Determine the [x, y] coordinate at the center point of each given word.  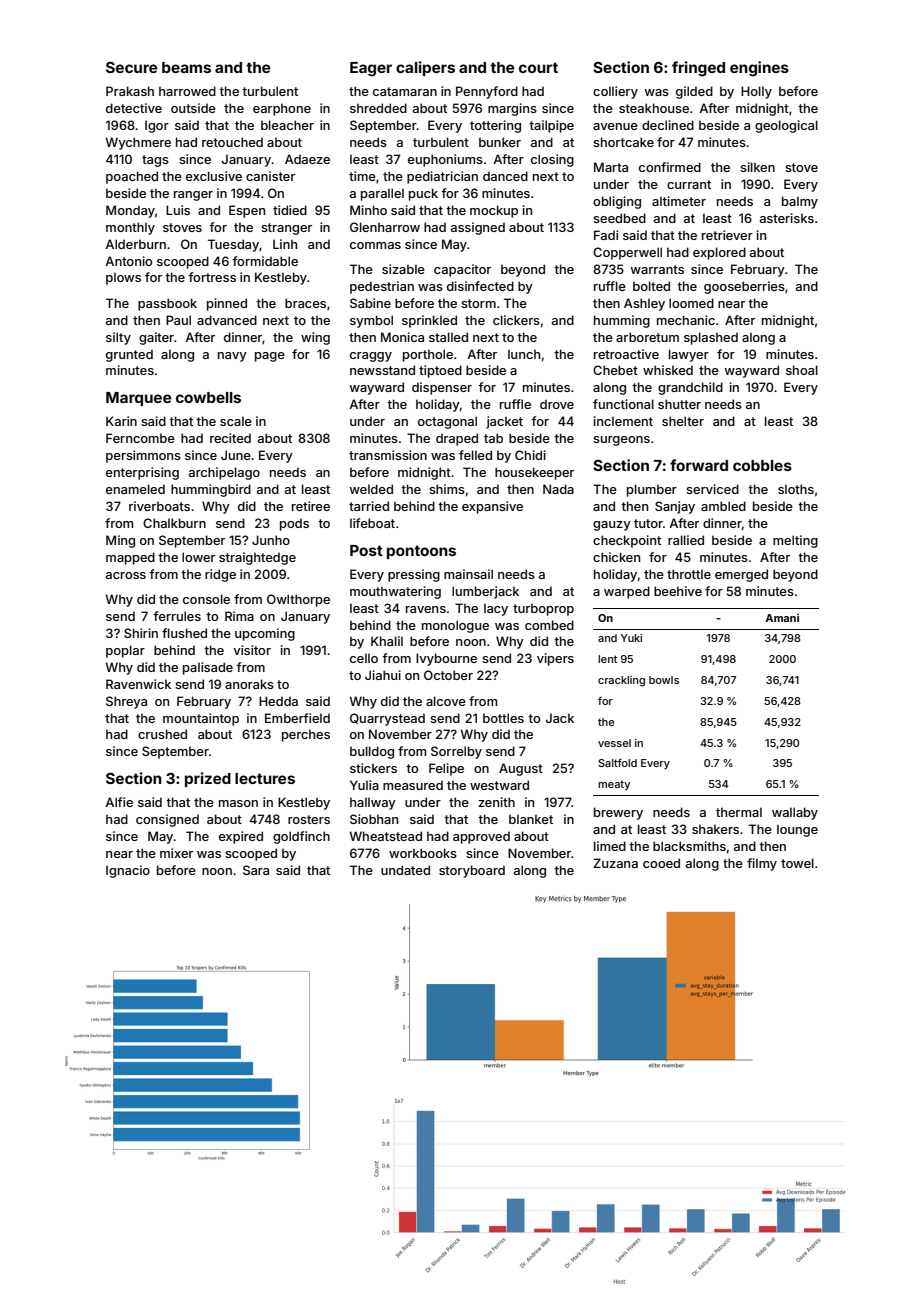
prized [208, 779]
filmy [762, 864]
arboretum [647, 337]
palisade [208, 668]
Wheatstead [386, 836]
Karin [121, 421]
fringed [698, 69]
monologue [455, 626]
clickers [516, 320]
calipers [425, 68]
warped [627, 592]
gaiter [156, 338]
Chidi [530, 455]
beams [186, 67]
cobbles [762, 465]
